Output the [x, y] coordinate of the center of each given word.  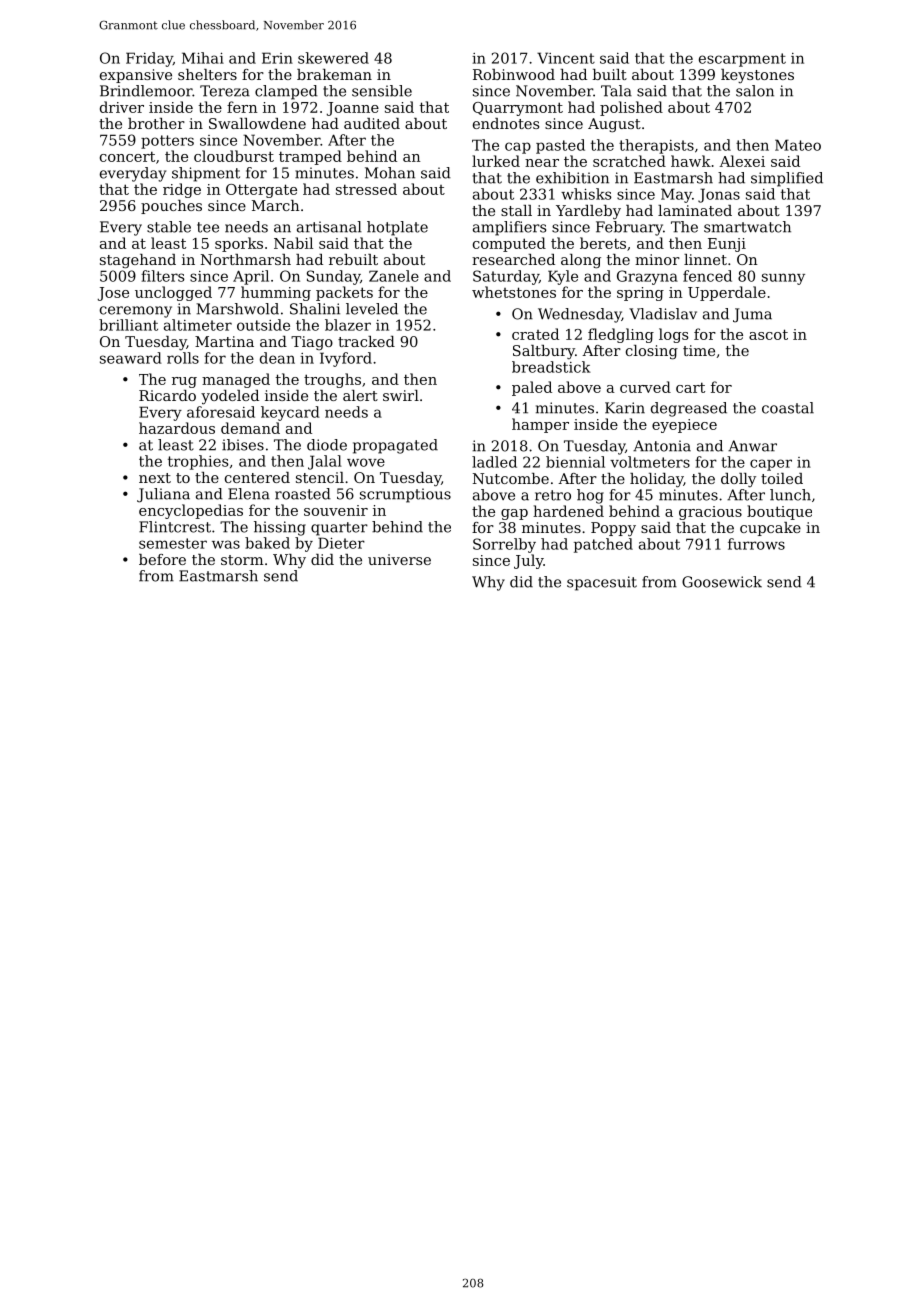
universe [399, 559]
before [162, 559]
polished [631, 108]
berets [603, 243]
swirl [401, 395]
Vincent [566, 58]
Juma [752, 315]
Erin [277, 58]
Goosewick [722, 582]
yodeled [230, 397]
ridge [182, 190]
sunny [783, 279]
